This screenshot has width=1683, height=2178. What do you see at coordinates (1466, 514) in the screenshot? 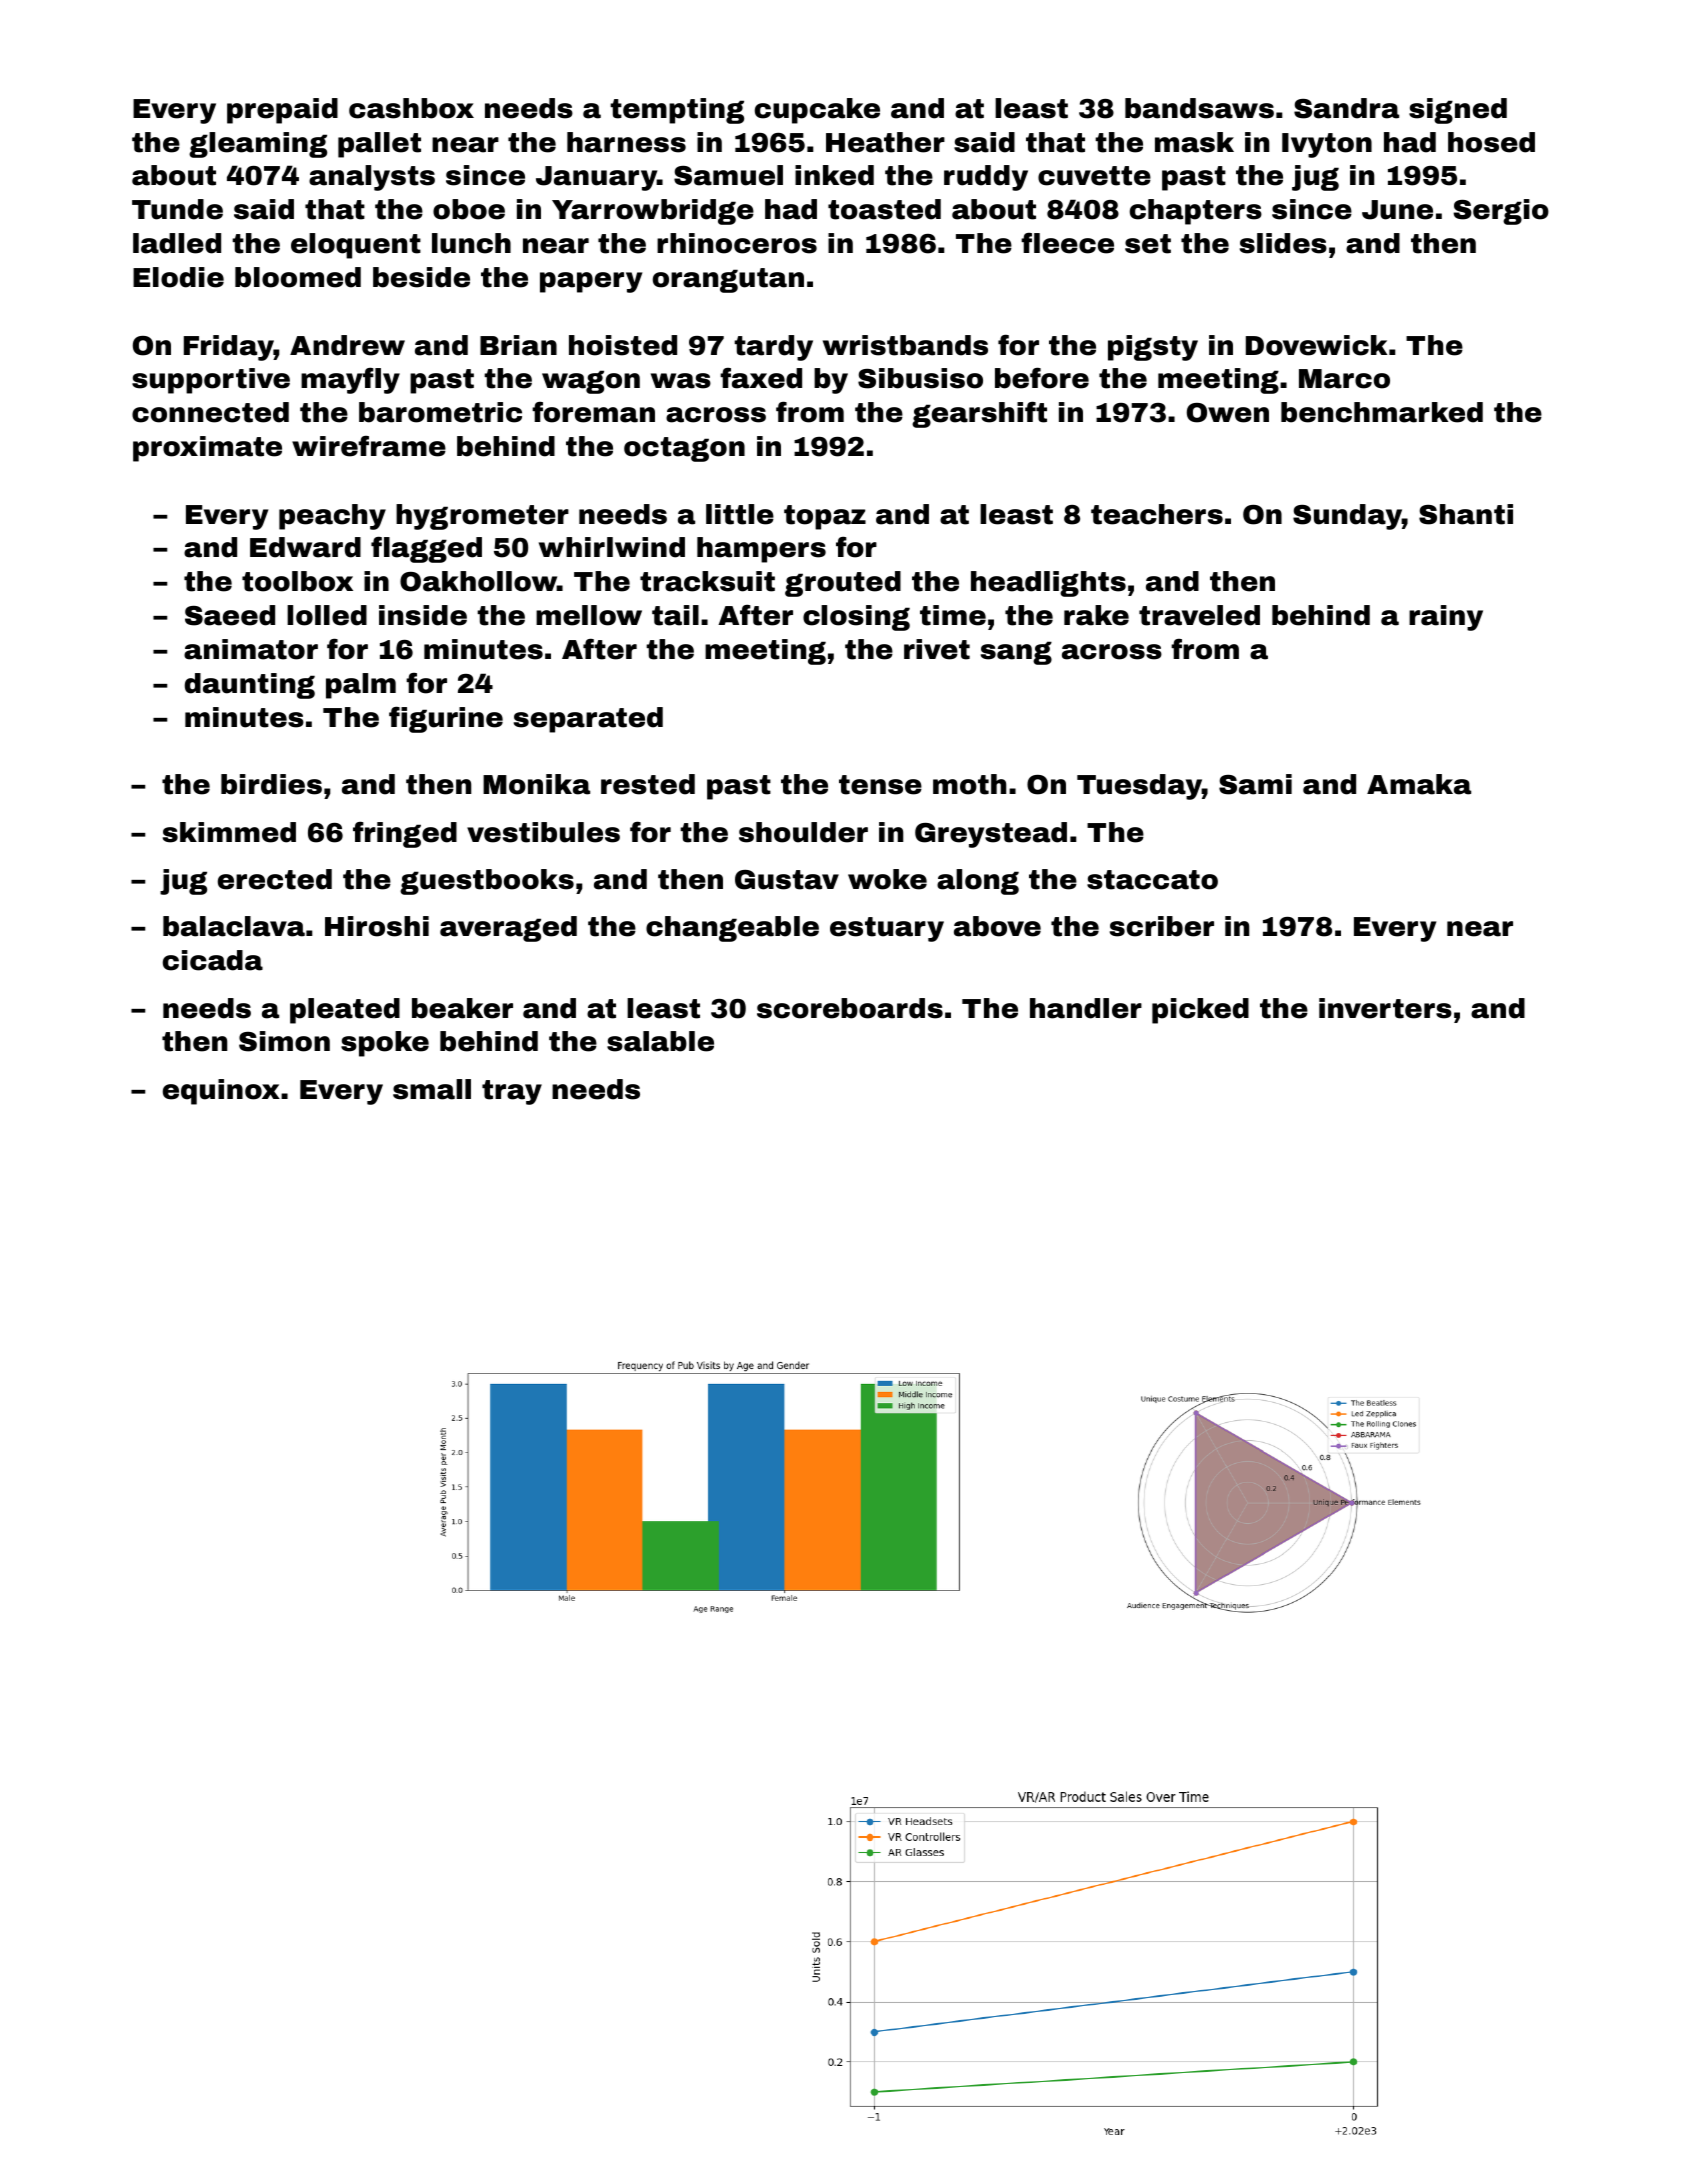
I see `Shanti` at bounding box center [1466, 514].
